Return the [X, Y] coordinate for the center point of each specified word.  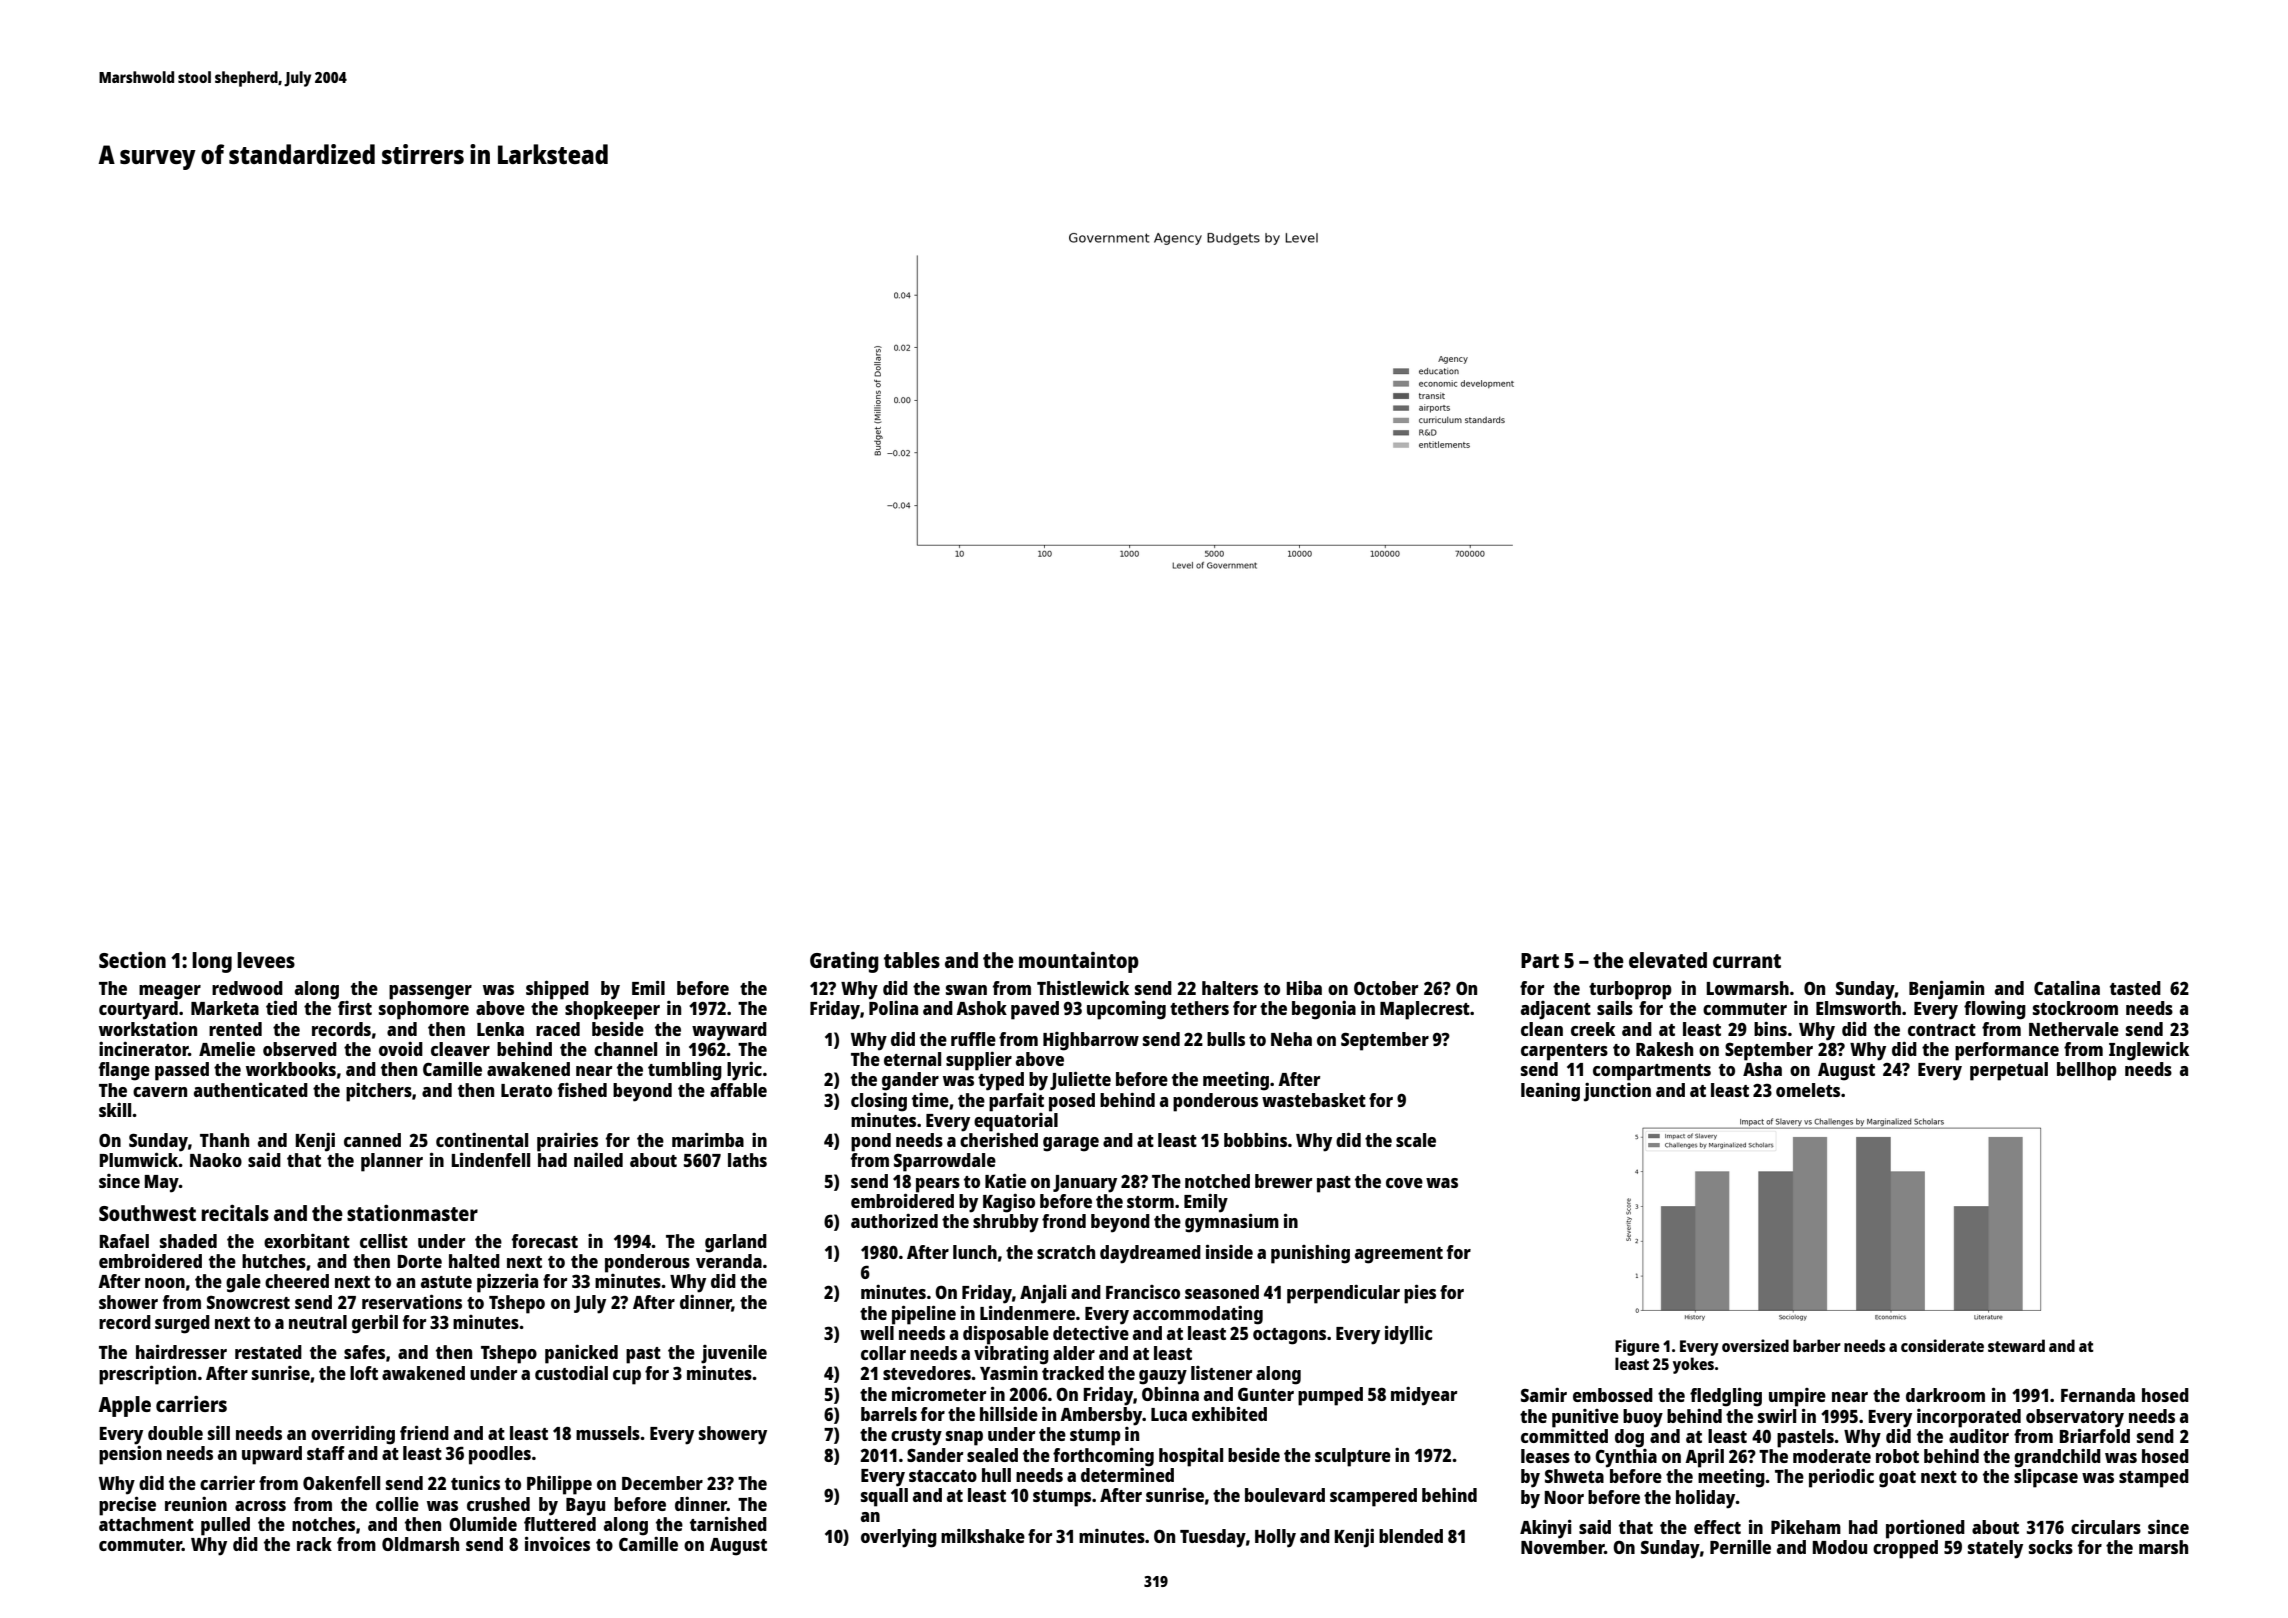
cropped [1905, 1549]
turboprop [1630, 990]
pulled [225, 1526]
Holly [1275, 1538]
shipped [557, 990]
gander [910, 1081]
